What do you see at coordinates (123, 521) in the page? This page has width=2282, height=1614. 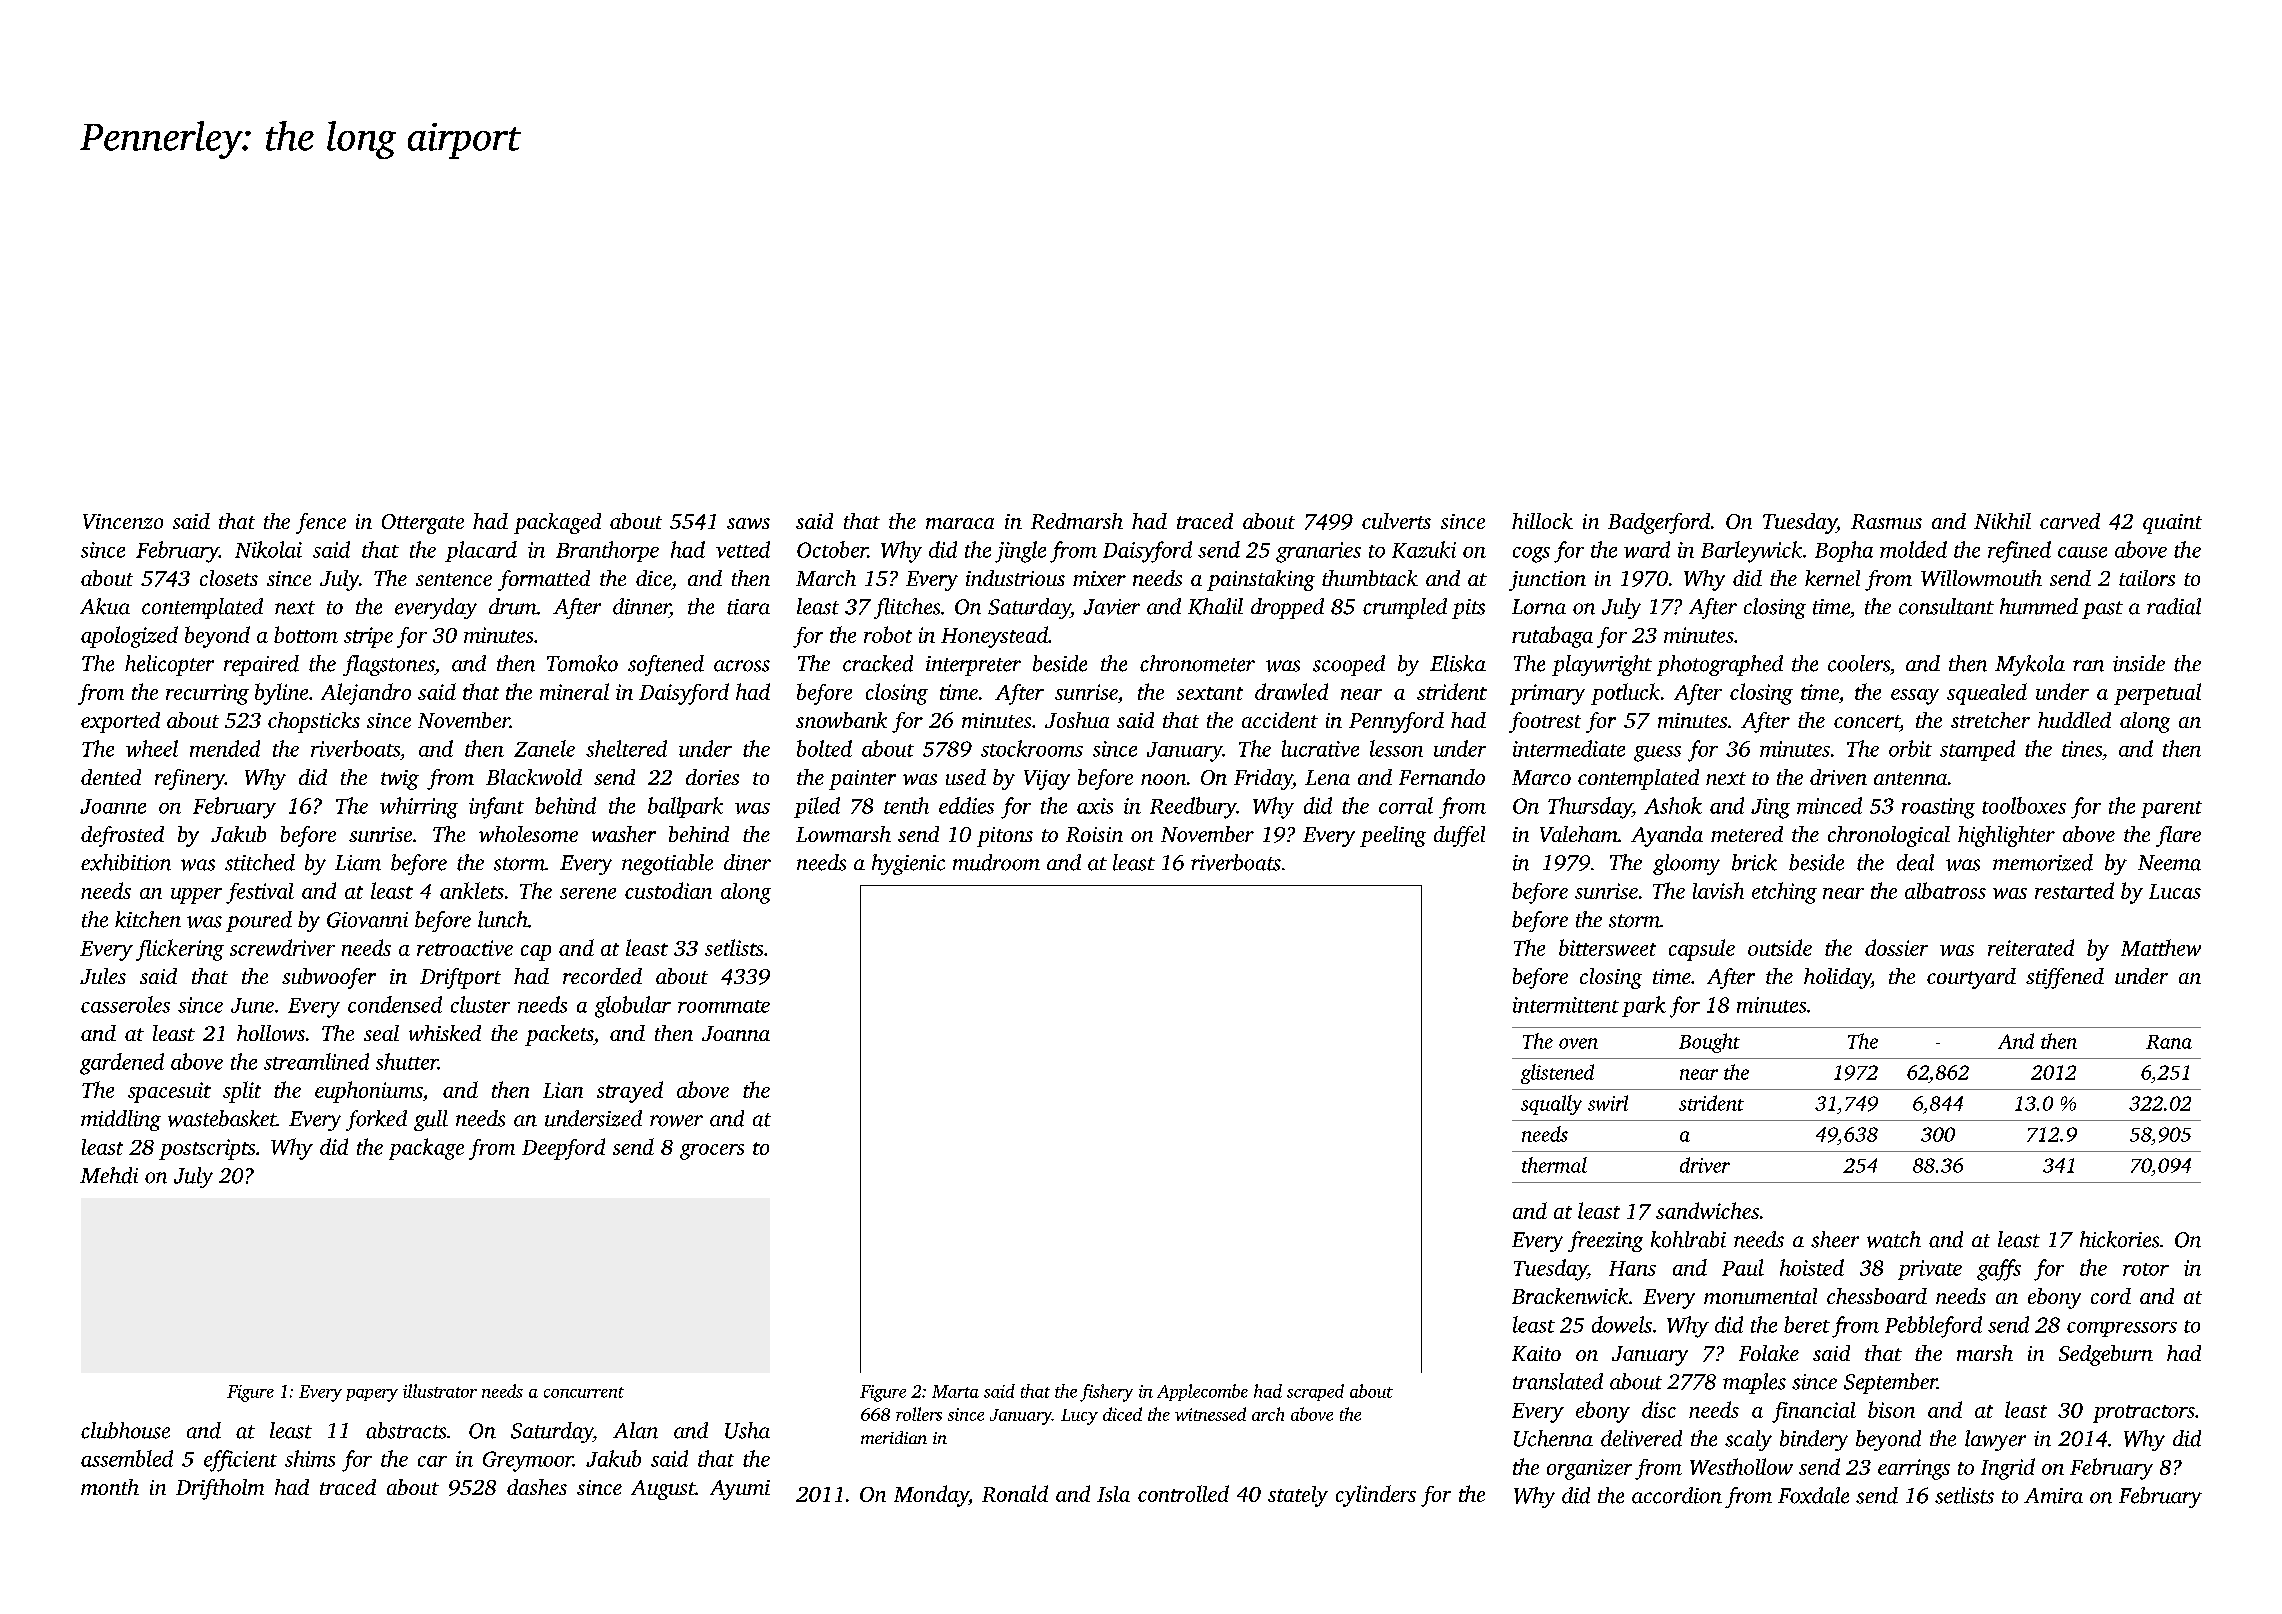 I see `Vincenzo` at bounding box center [123, 521].
